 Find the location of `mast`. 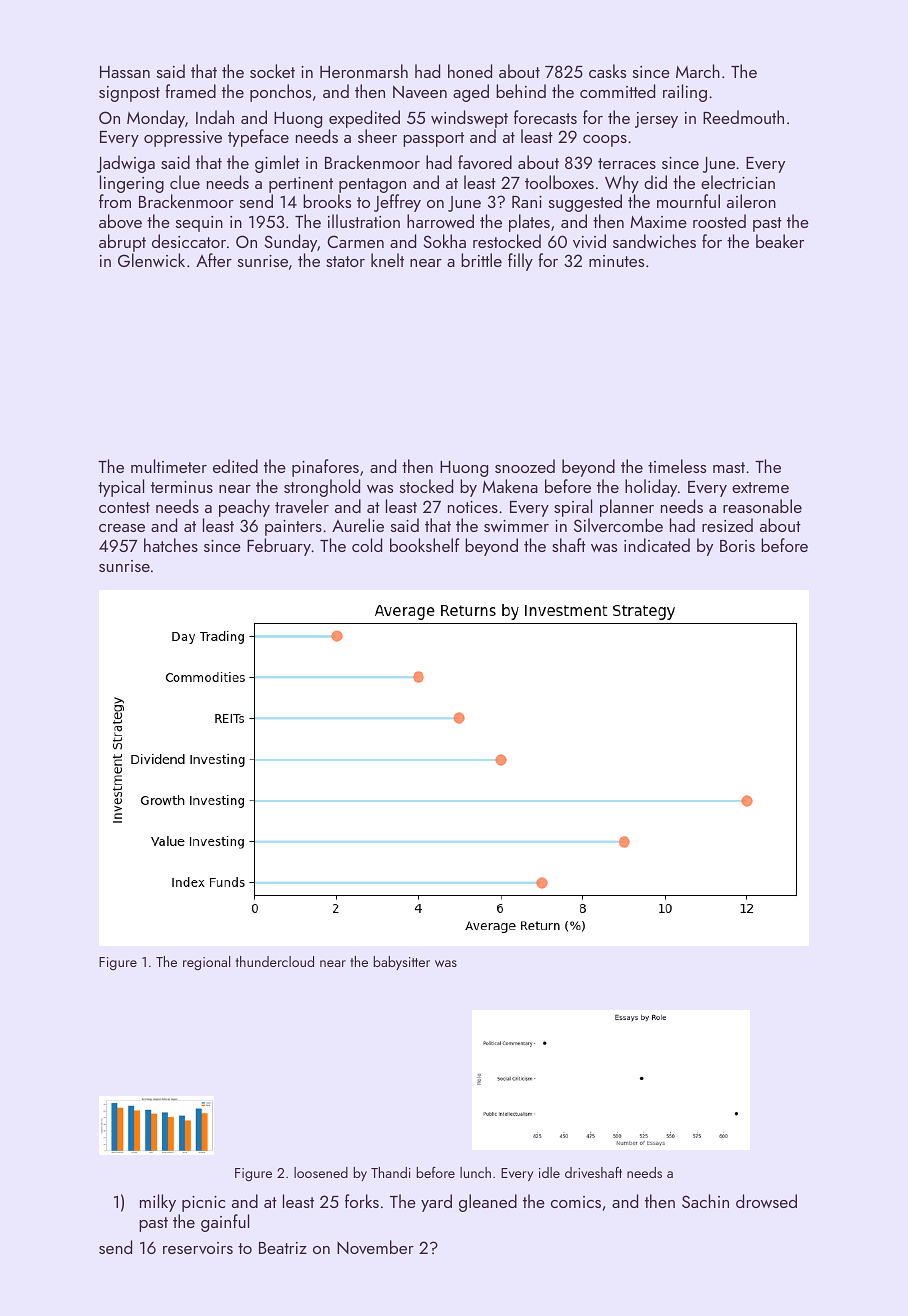

mast is located at coordinates (729, 467).
